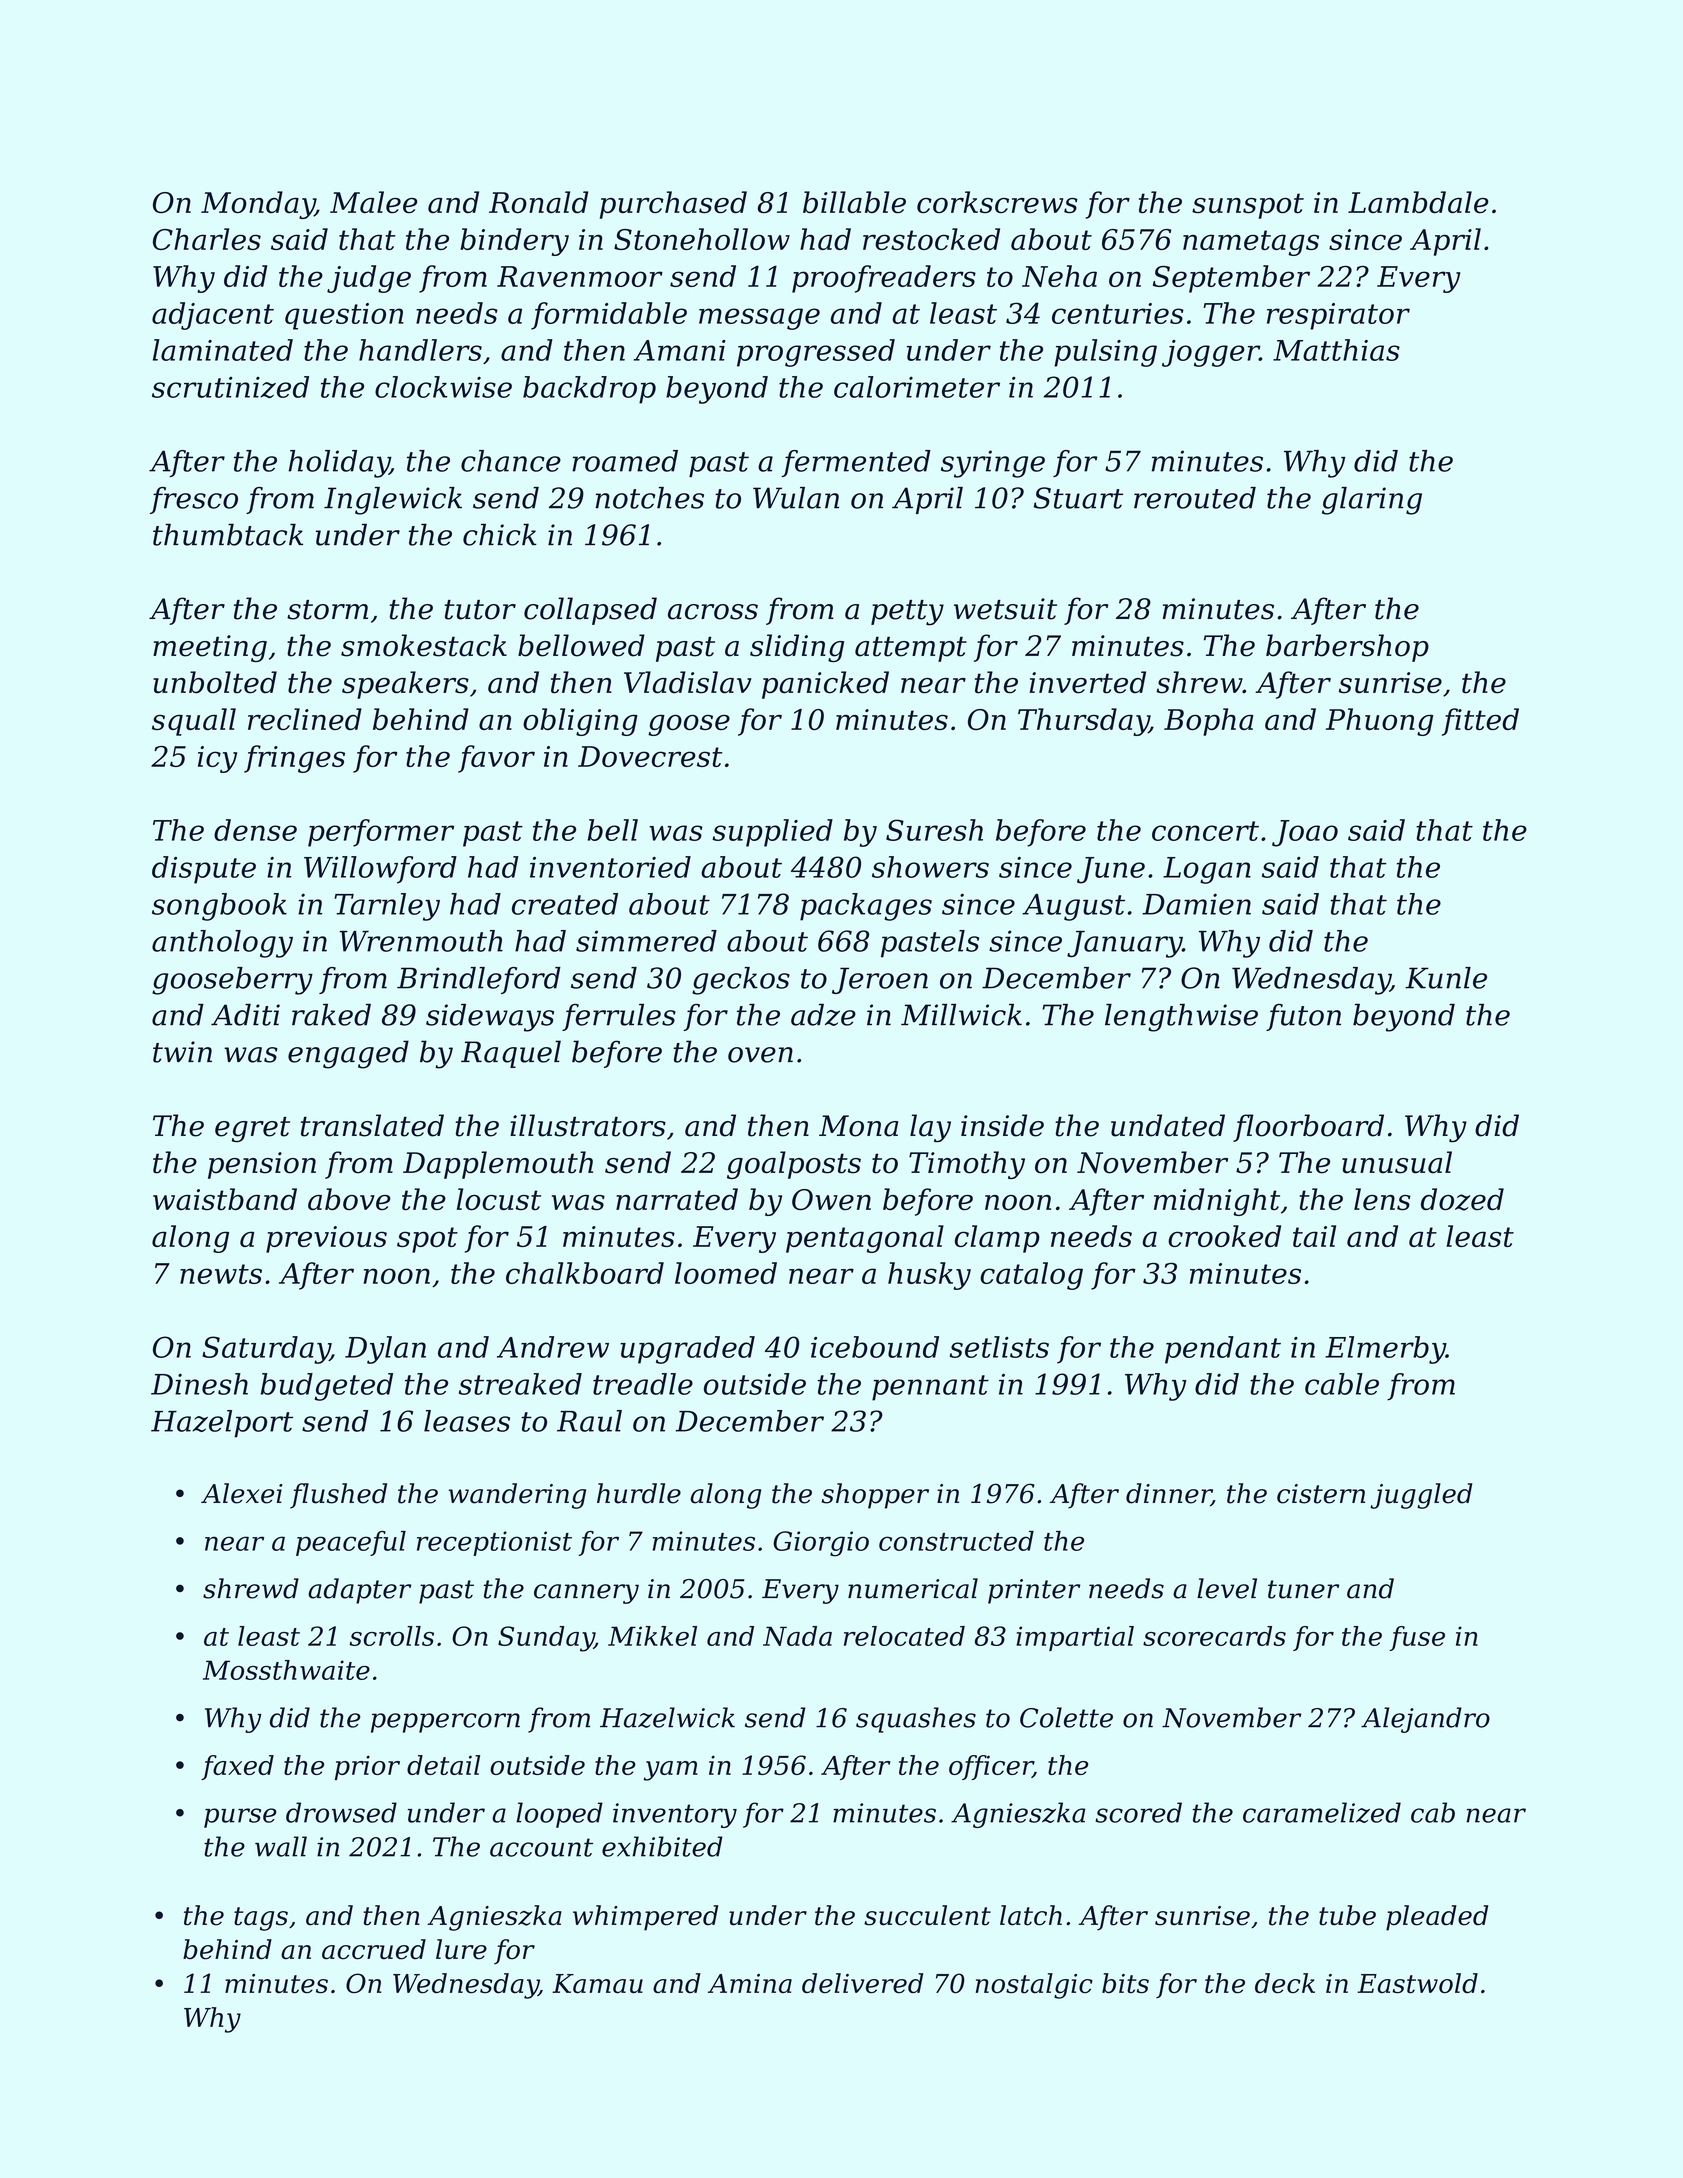 The height and width of the document is (2178, 1683). Describe the element at coordinates (997, 202) in the document. I see `corkscrews` at that location.
